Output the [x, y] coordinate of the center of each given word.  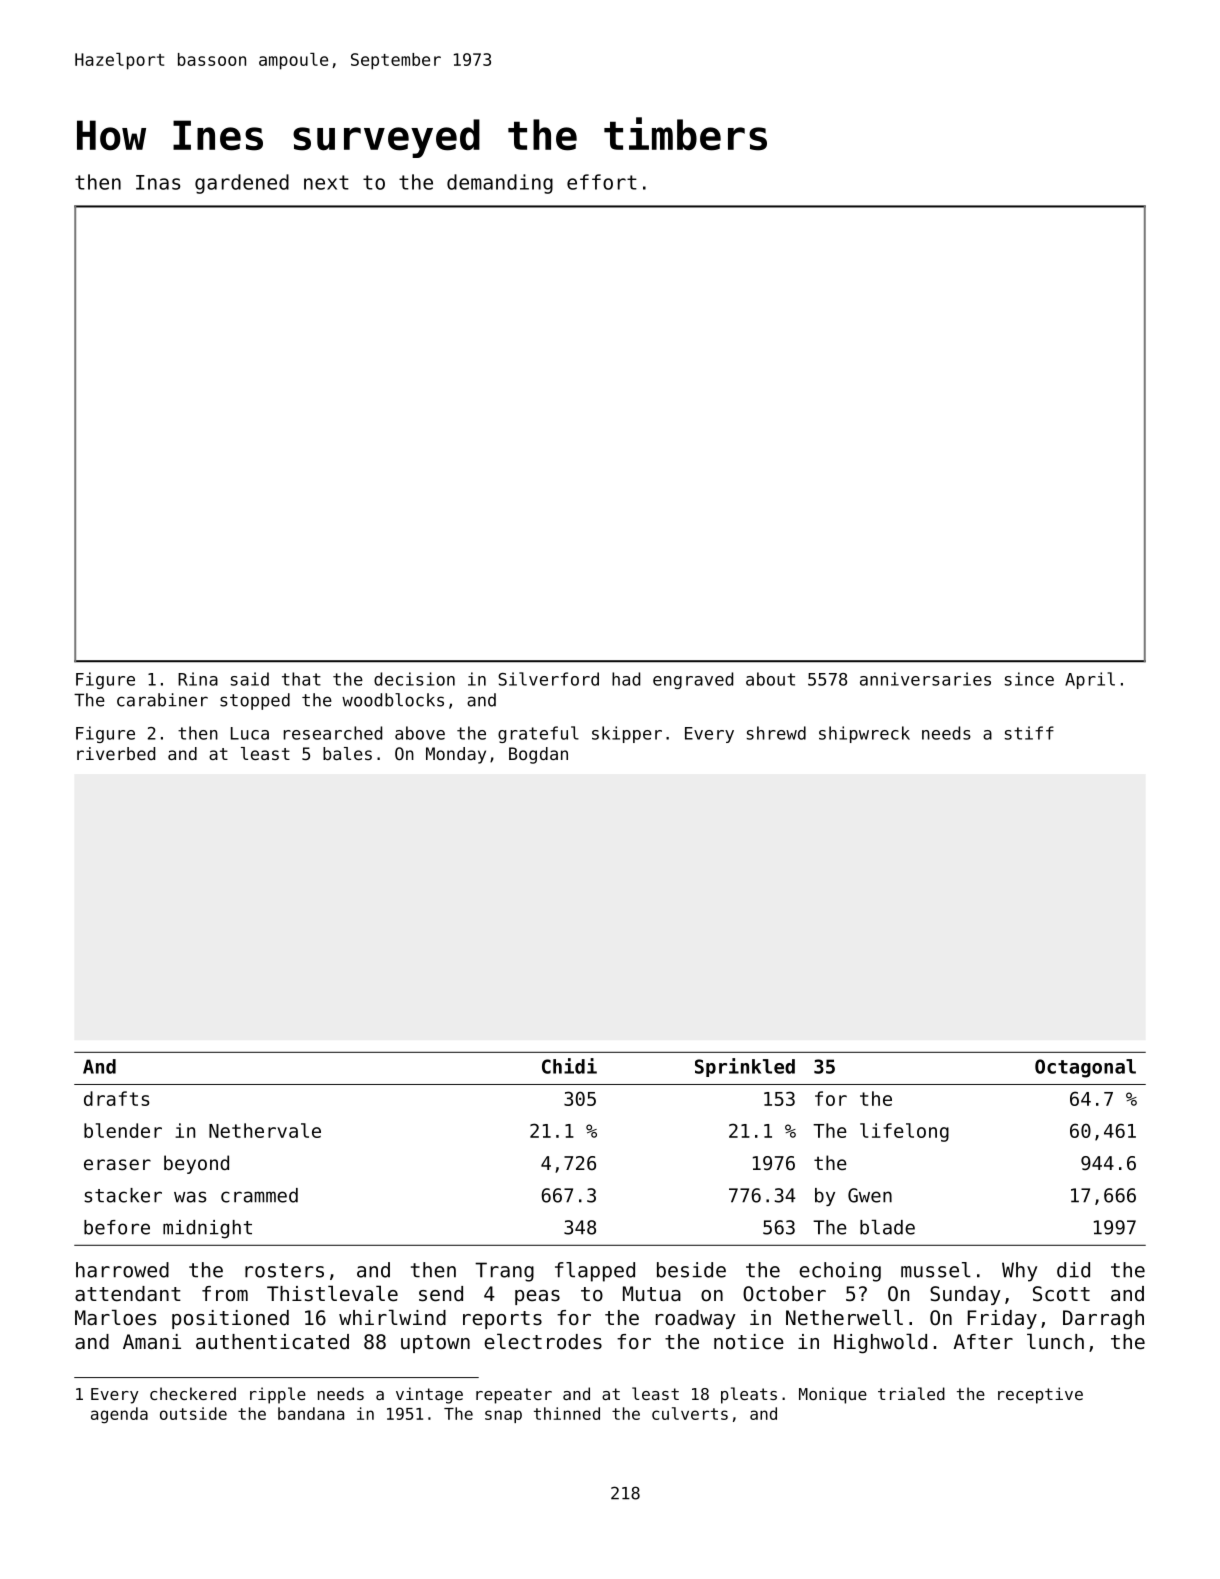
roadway [696, 1319]
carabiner [162, 700]
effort [602, 182]
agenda [119, 1415]
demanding [500, 184]
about [770, 679]
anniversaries [925, 679]
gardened [242, 184]
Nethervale [265, 1130]
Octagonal [1085, 1068]
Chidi [569, 1066]
